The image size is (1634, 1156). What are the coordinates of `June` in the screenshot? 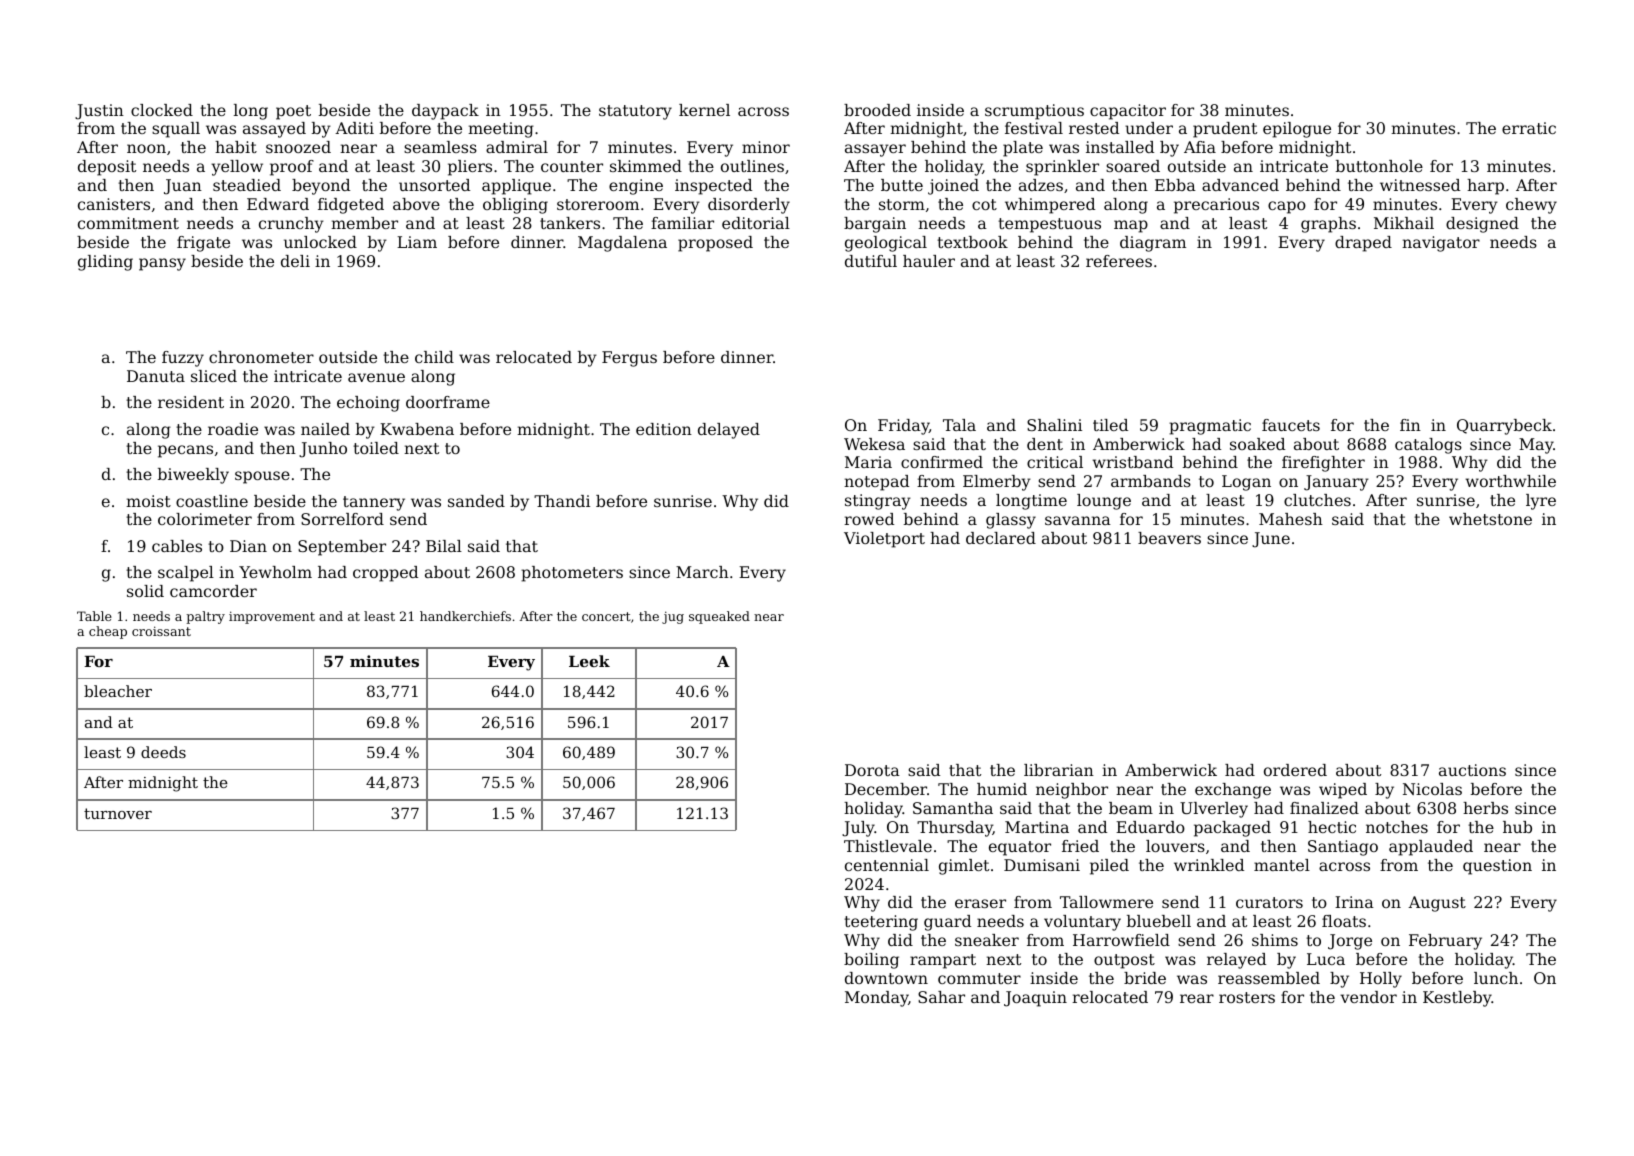 It's located at (1271, 540).
